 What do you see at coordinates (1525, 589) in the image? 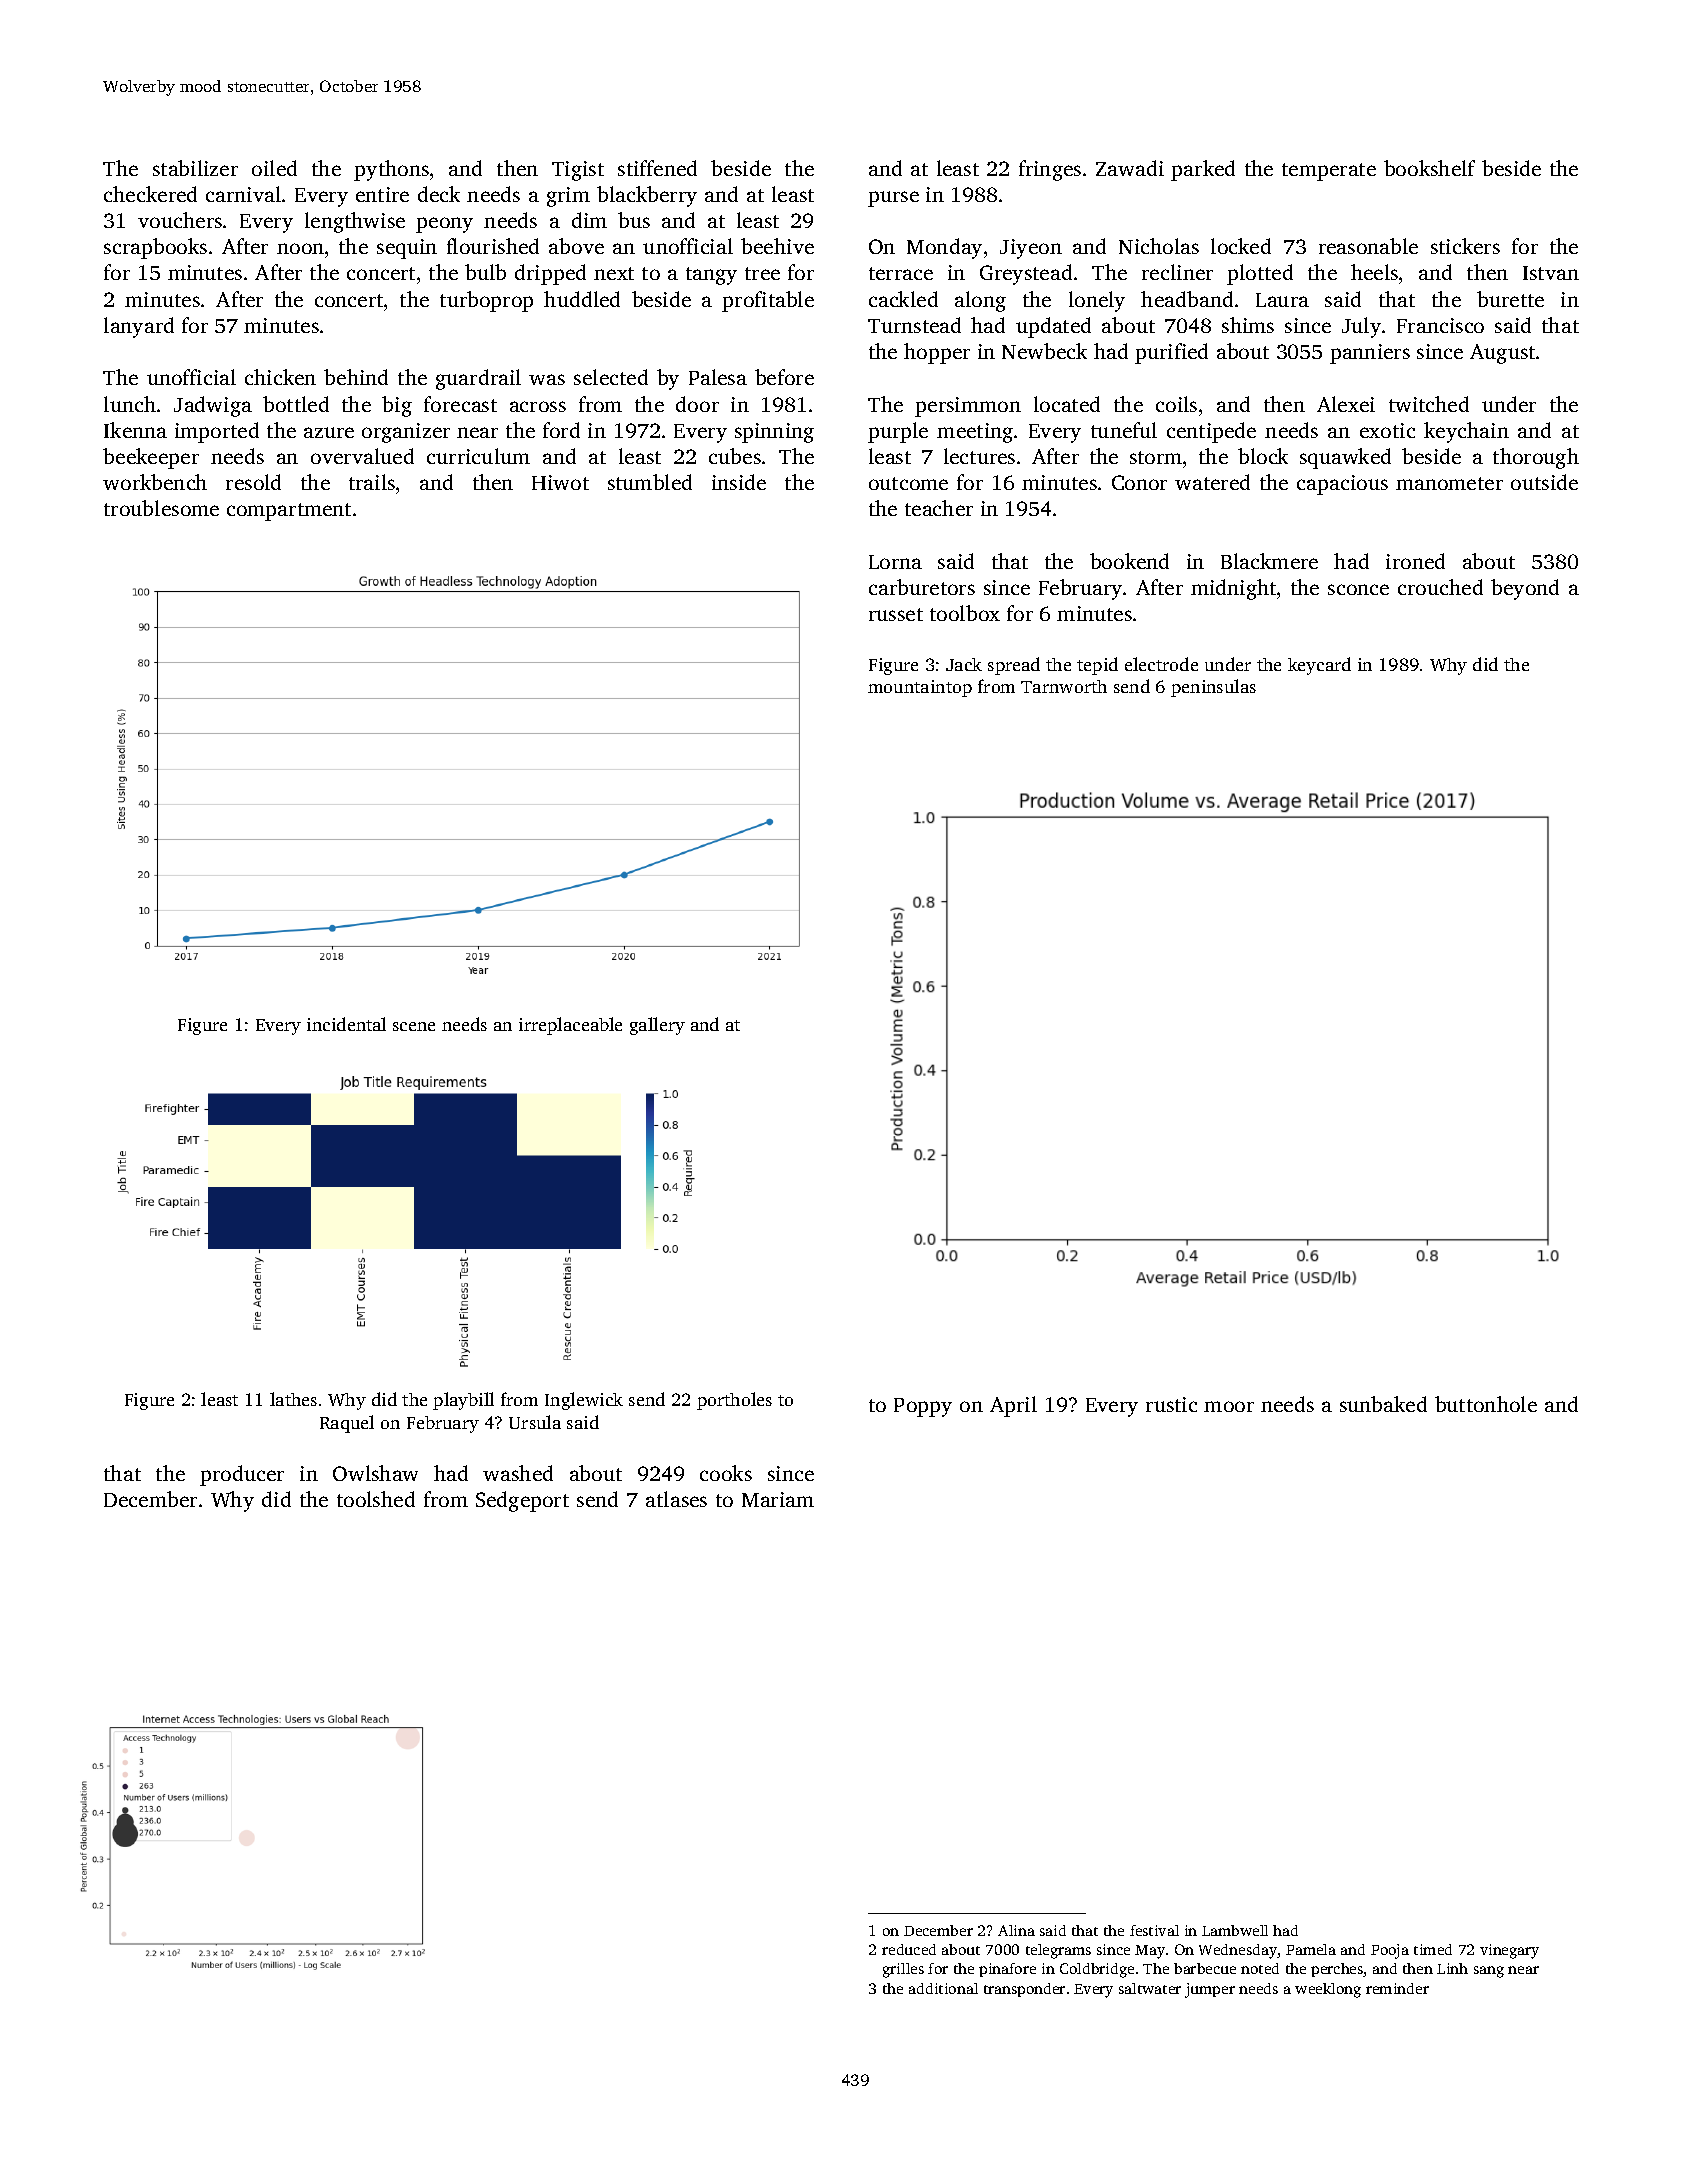
I see `beyond` at bounding box center [1525, 589].
